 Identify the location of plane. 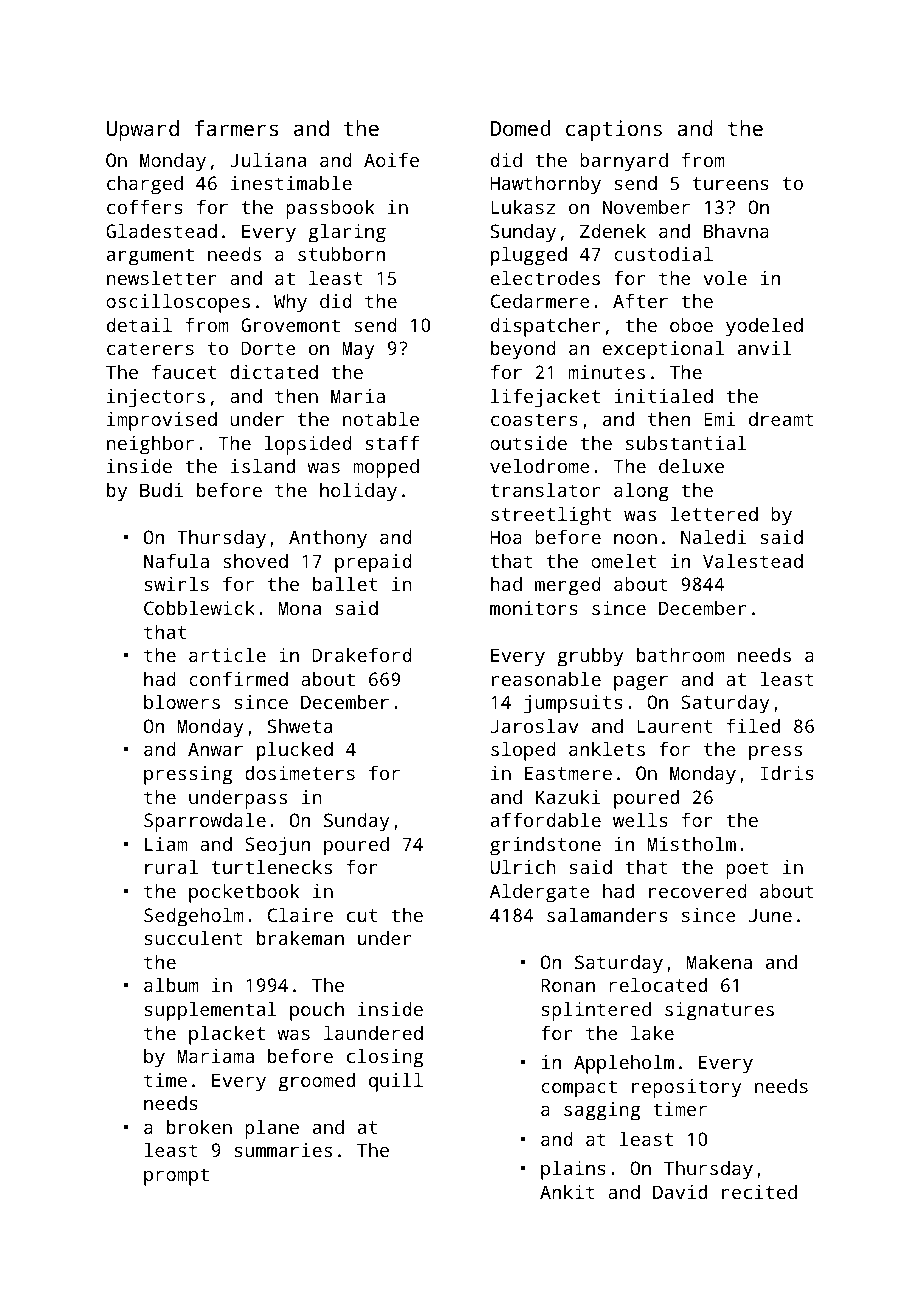
(272, 1129).
